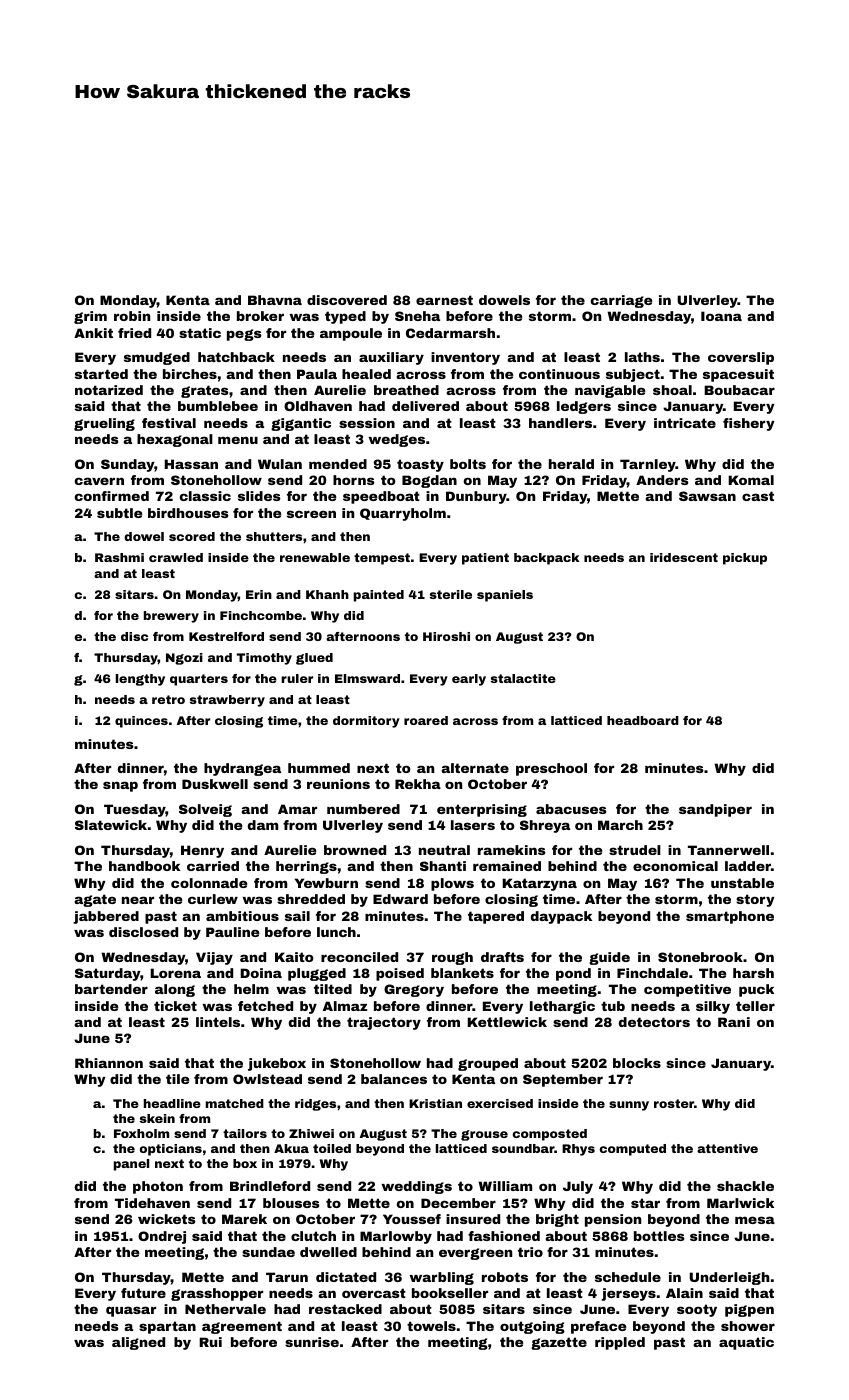  Describe the element at coordinates (755, 1006) in the page. I see `teller` at that location.
